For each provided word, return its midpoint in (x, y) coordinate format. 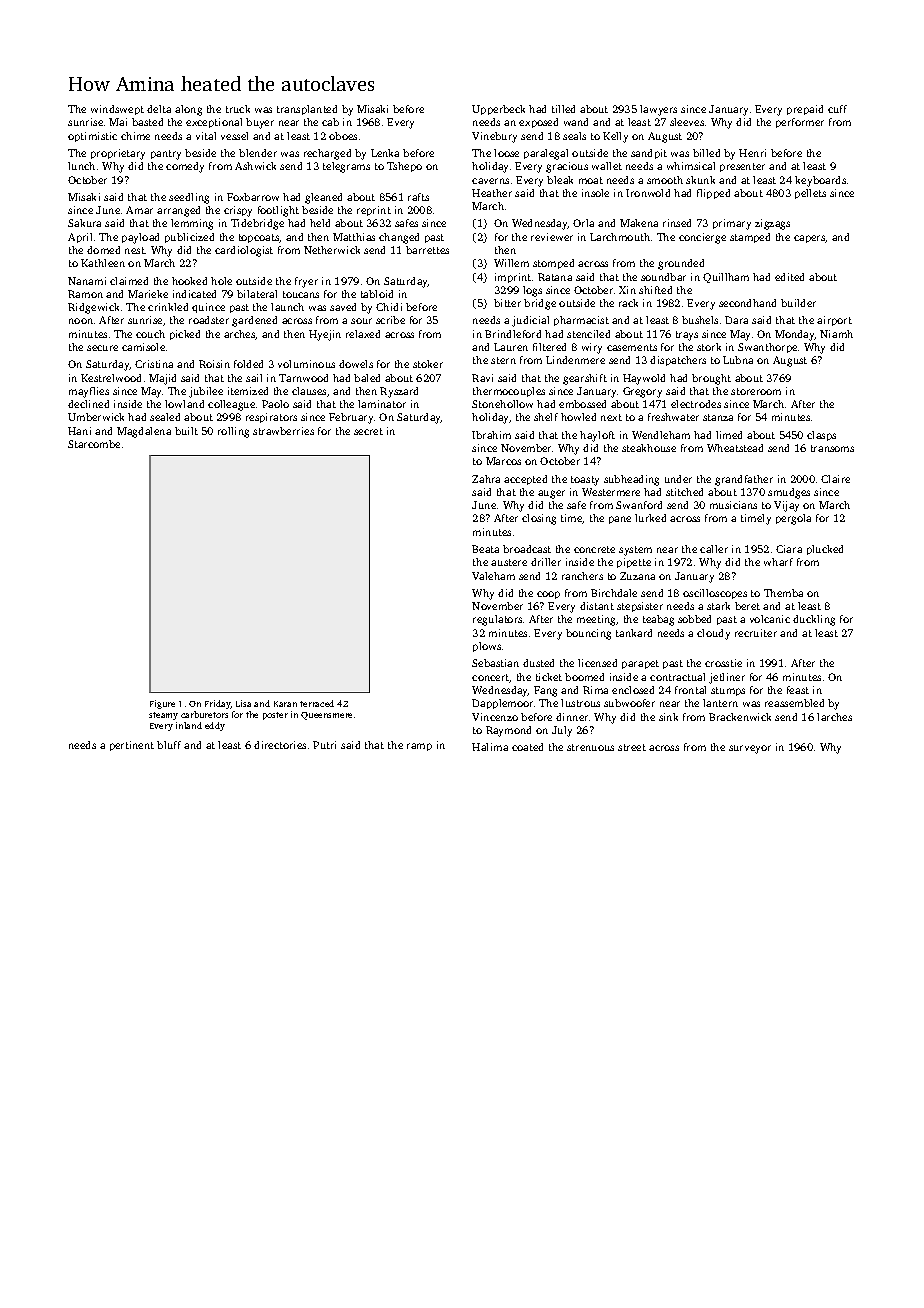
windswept (117, 110)
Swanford (639, 505)
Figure (162, 704)
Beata (485, 549)
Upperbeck (498, 110)
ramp (419, 747)
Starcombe (94, 444)
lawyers (658, 110)
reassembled (794, 703)
